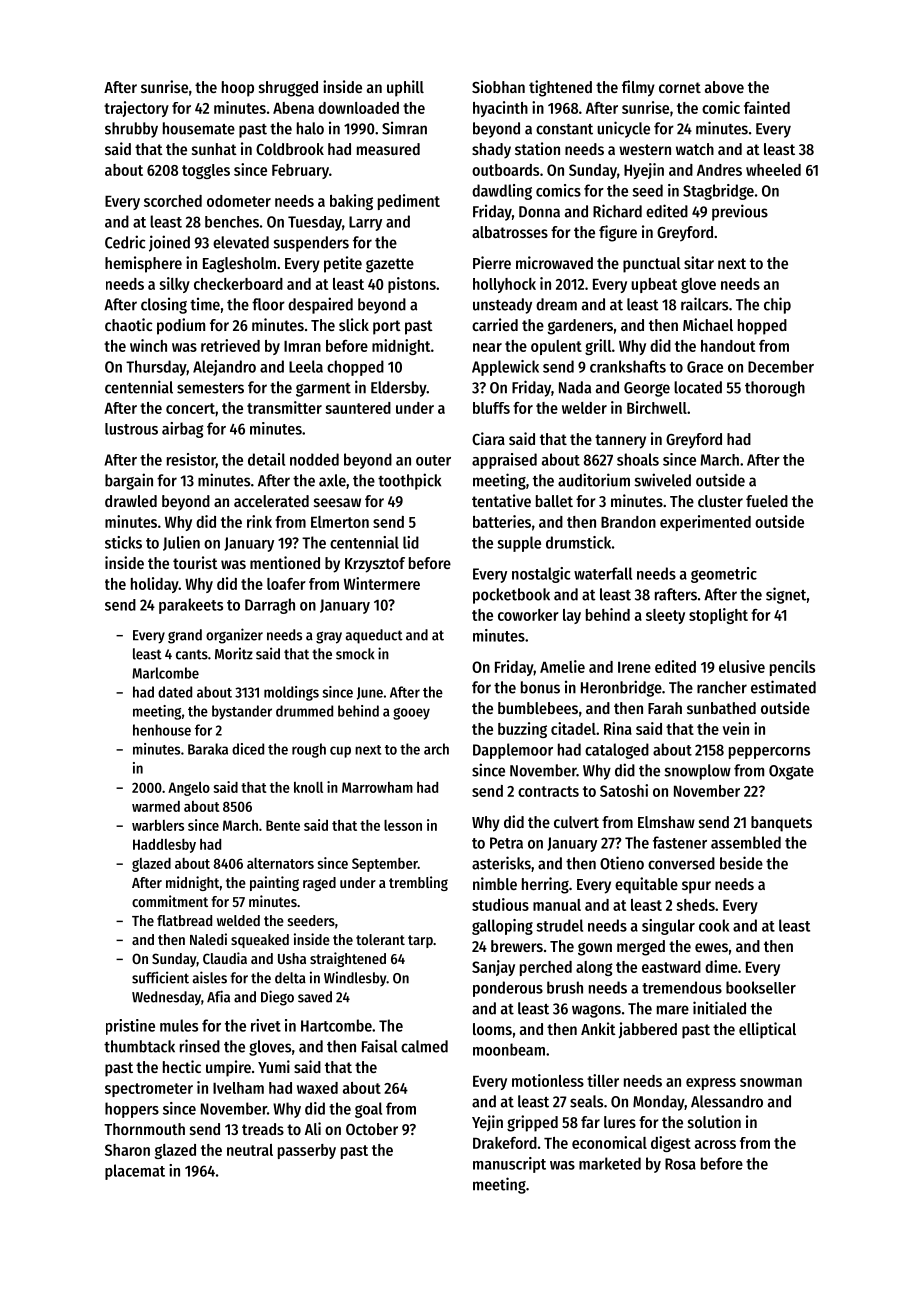 The image size is (924, 1308). What do you see at coordinates (498, 86) in the screenshot?
I see `Siobhan` at bounding box center [498, 86].
